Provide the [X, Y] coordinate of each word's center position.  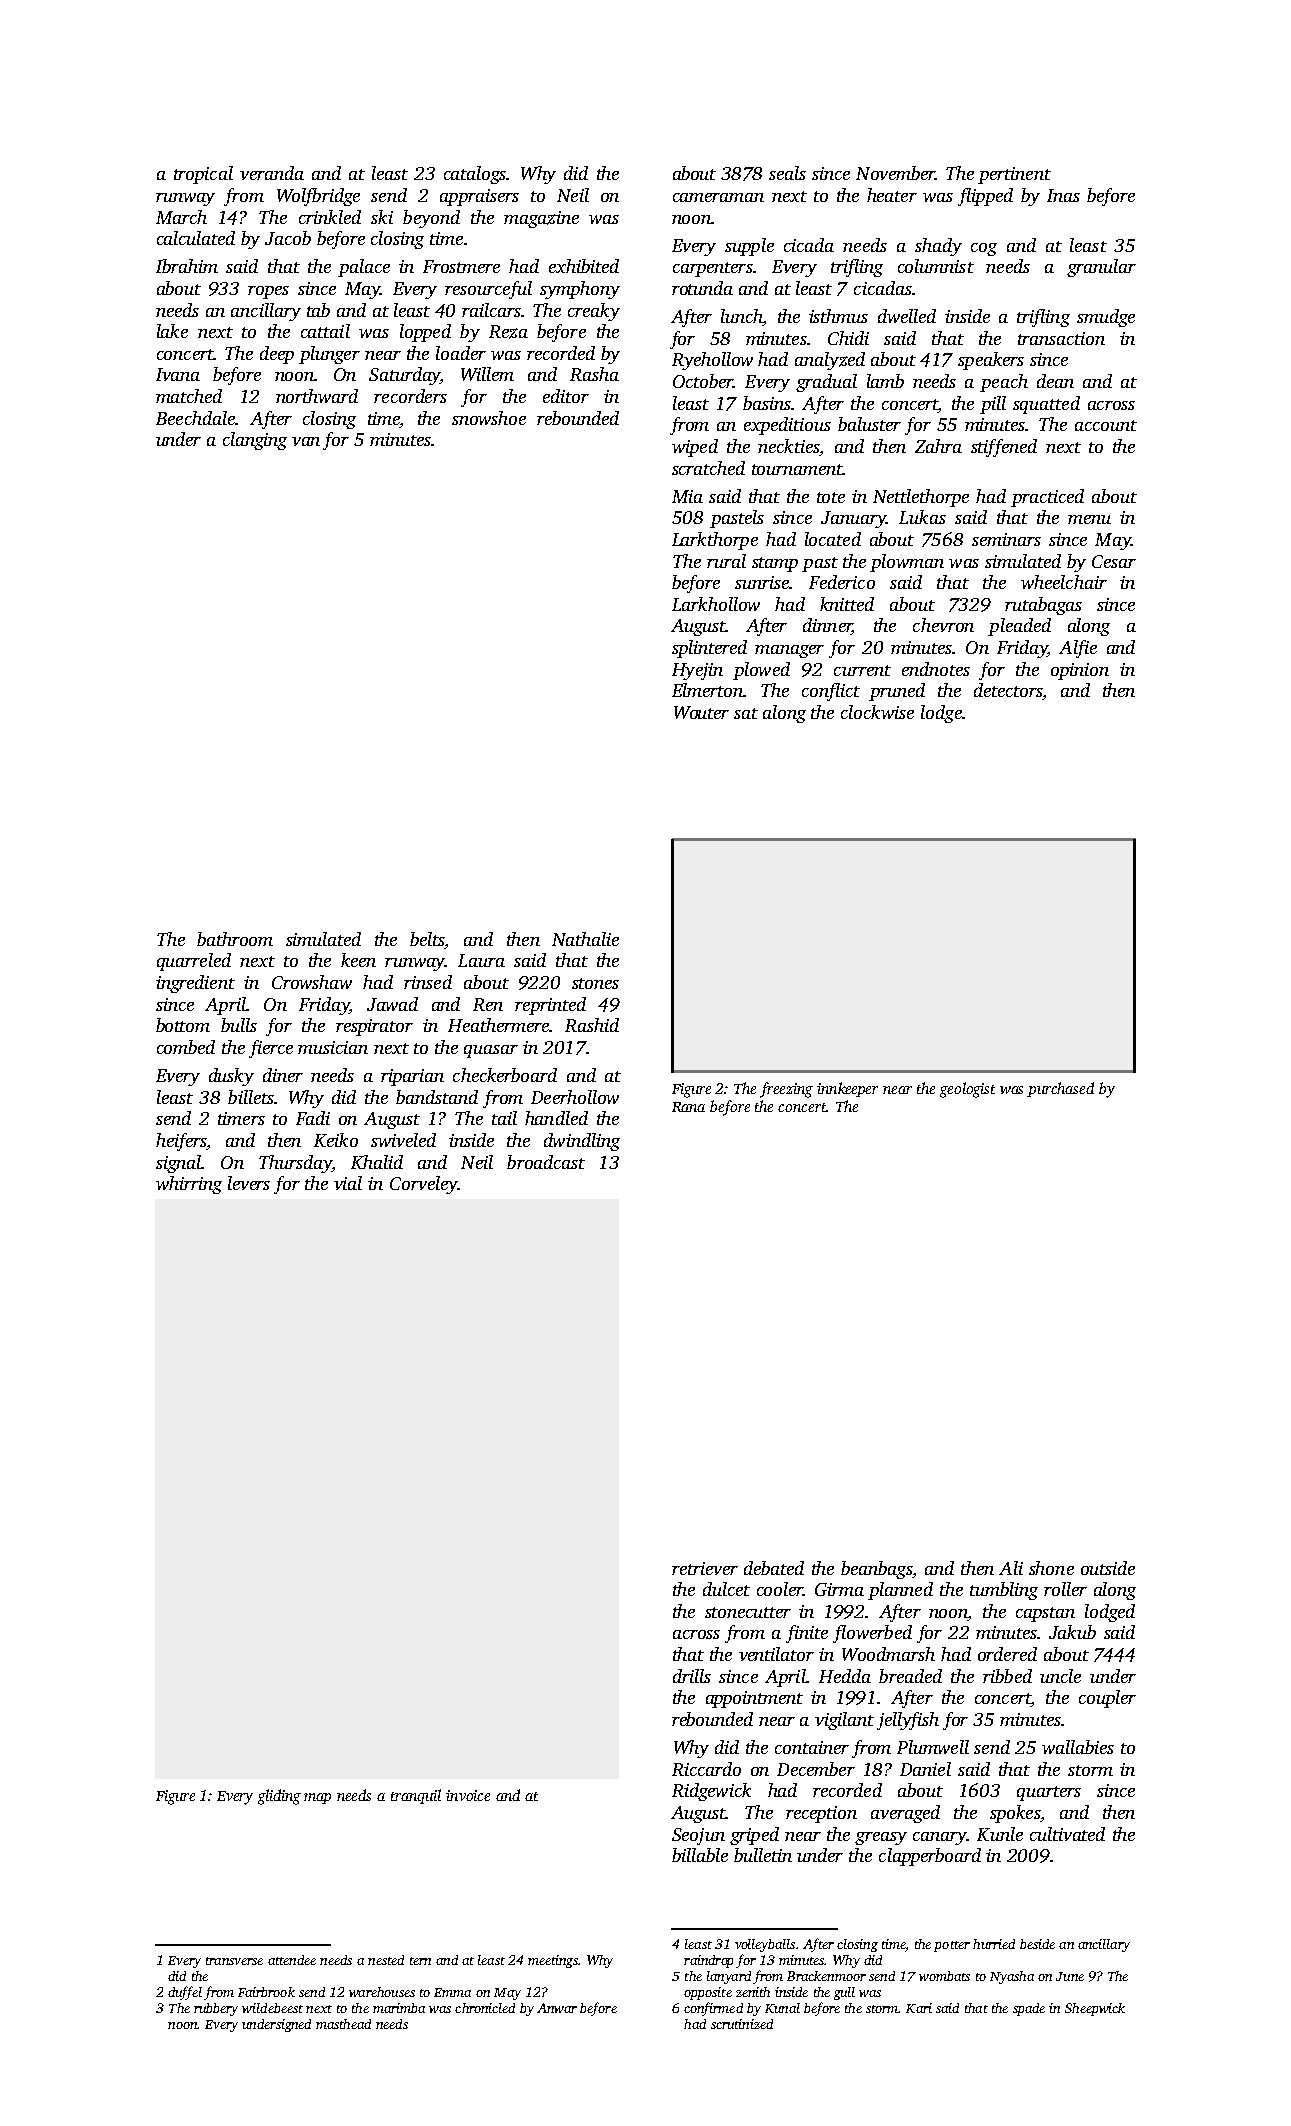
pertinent [1014, 175]
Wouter [701, 712]
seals [787, 173]
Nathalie [585, 939]
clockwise [877, 712]
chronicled [485, 2008]
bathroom [235, 939]
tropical [203, 175]
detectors [1008, 690]
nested [386, 1960]
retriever [705, 1568]
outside [1108, 1568]
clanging [255, 441]
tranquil [416, 1796]
